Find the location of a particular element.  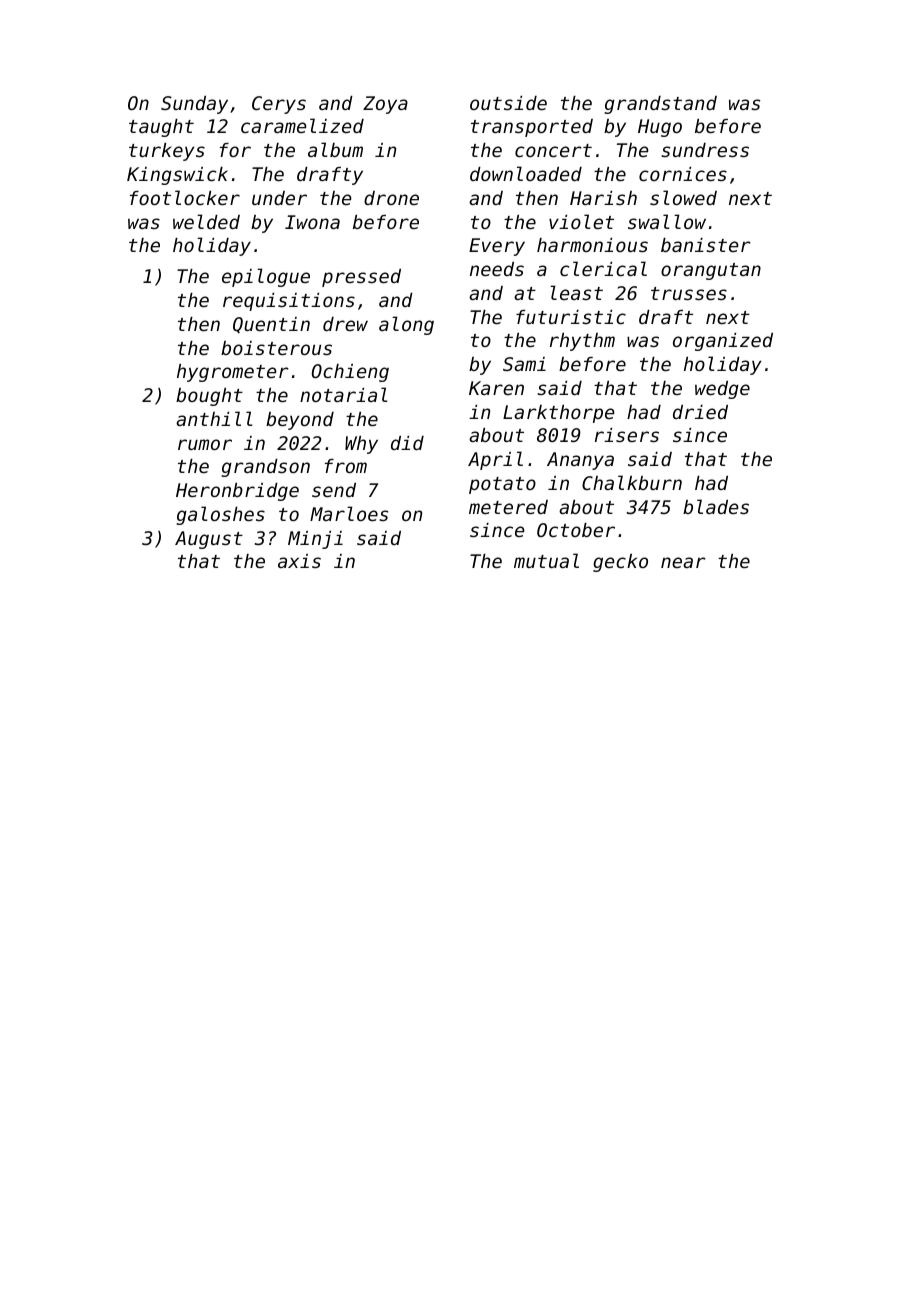

footlocker is located at coordinates (185, 197).
